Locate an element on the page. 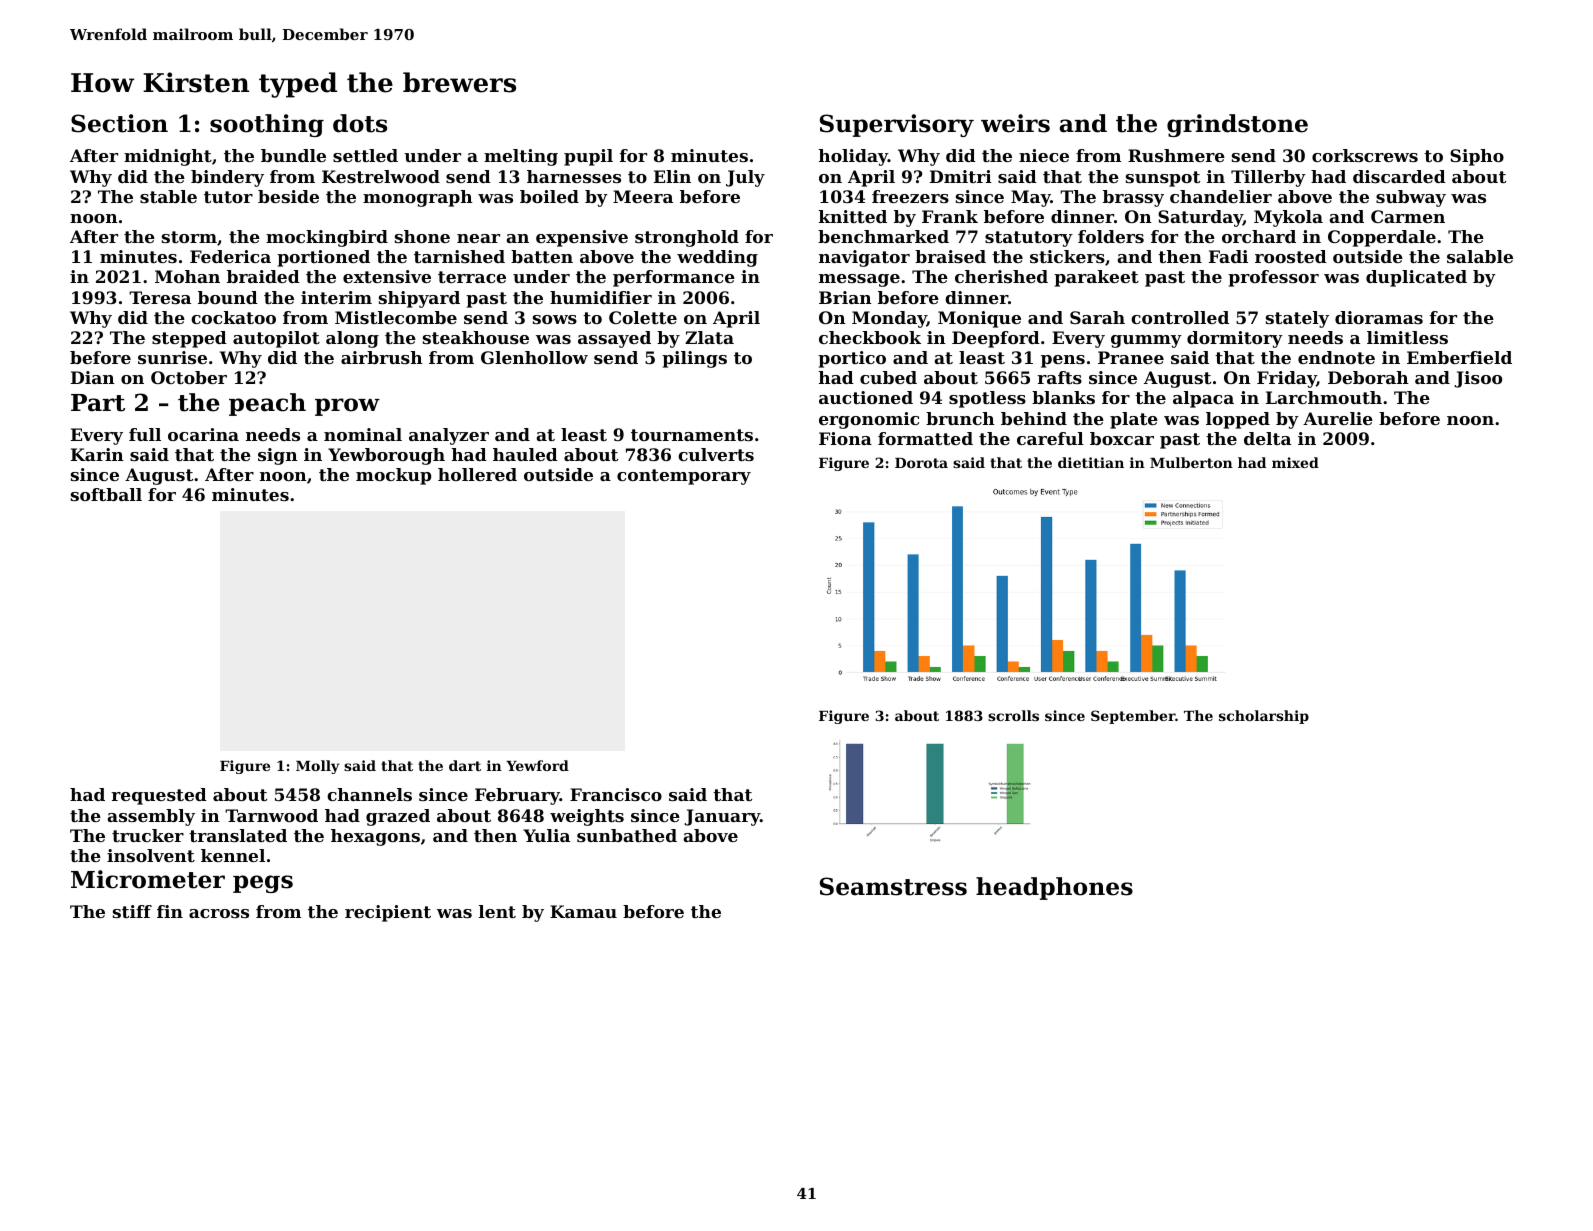  mixed is located at coordinates (1295, 462).
